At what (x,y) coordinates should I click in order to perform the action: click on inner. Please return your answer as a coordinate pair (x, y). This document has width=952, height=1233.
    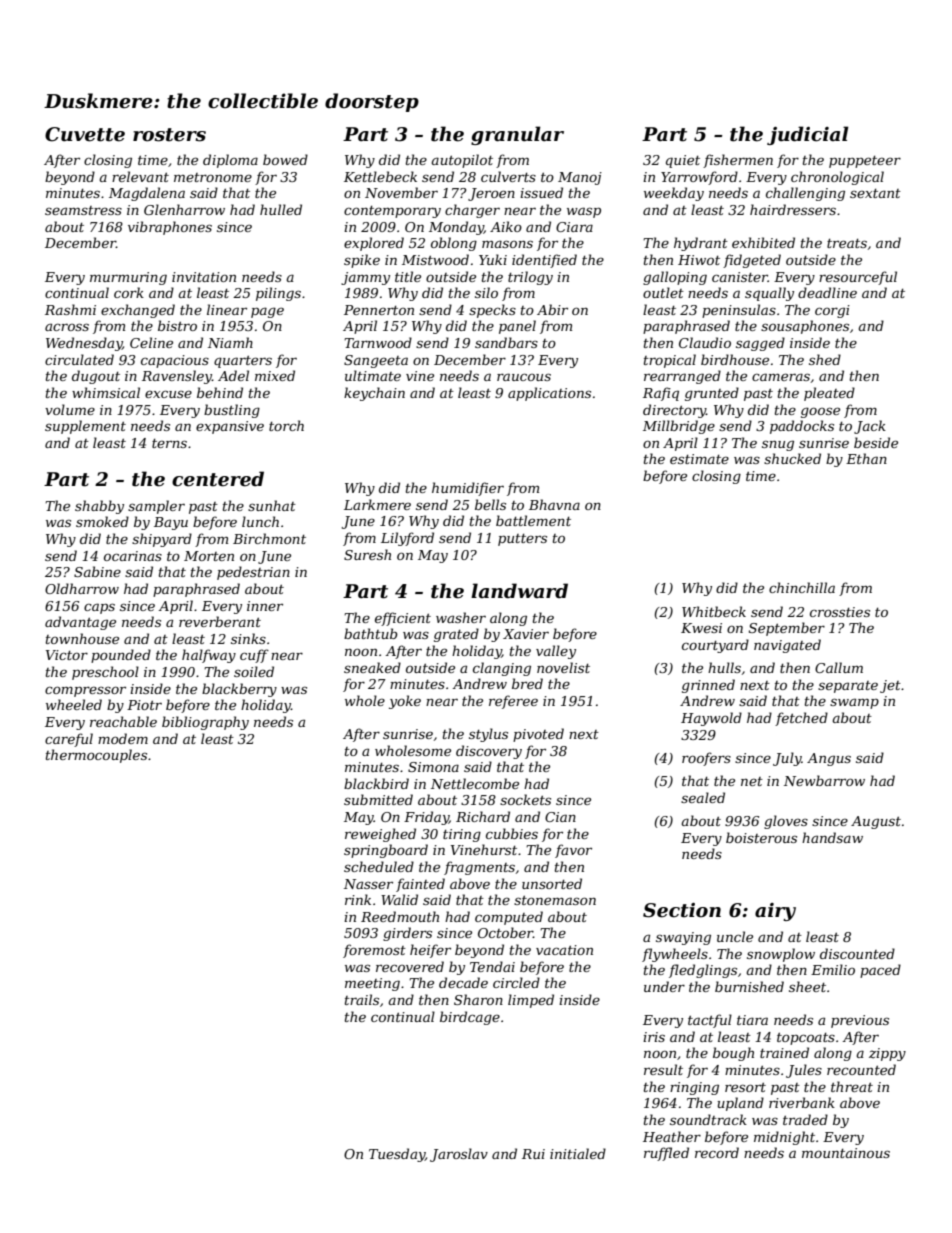
    Looking at the image, I should click on (265, 606).
